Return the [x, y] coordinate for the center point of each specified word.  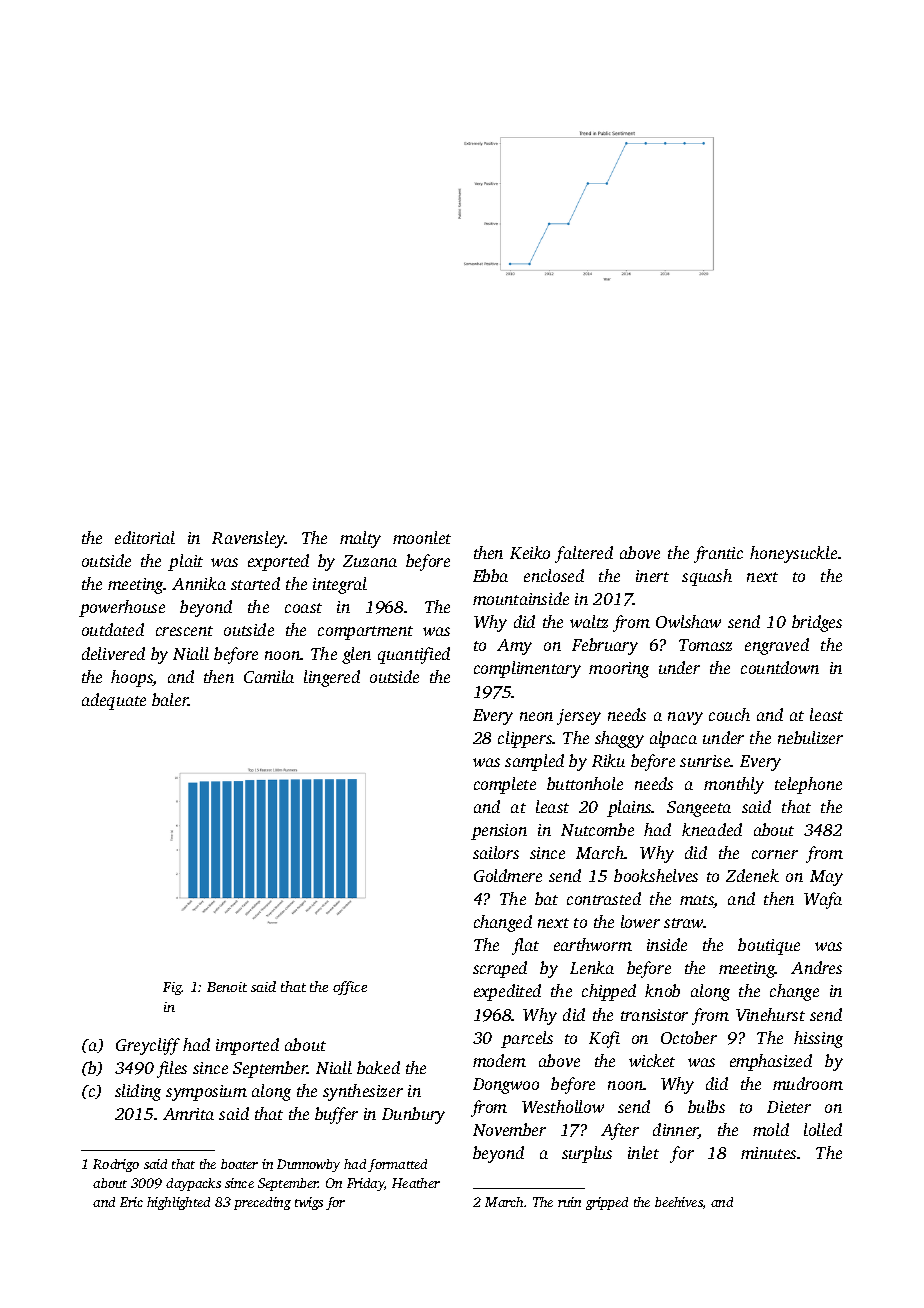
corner [775, 854]
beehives [679, 1202]
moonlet [422, 537]
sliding [138, 1092]
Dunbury [413, 1115]
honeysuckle [793, 554]
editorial [145, 537]
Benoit [227, 987]
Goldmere [508, 875]
